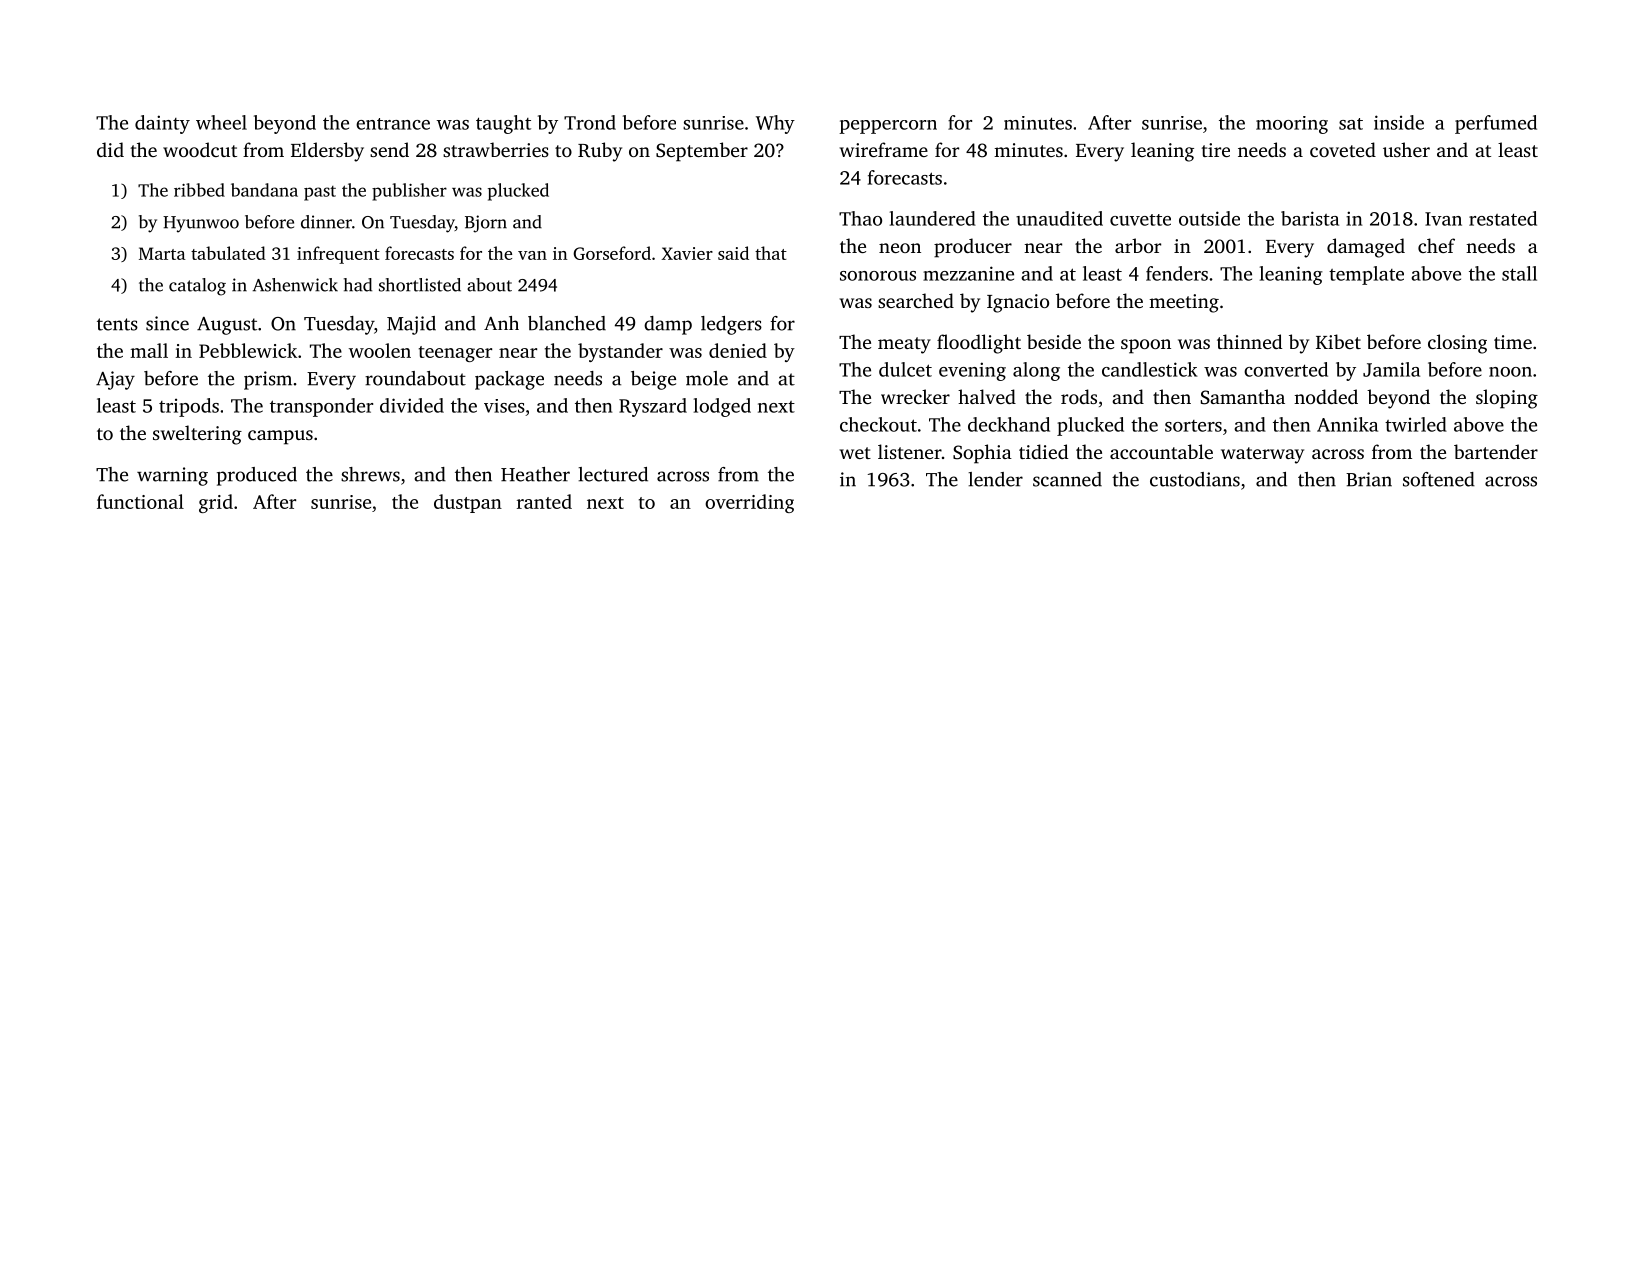 This screenshot has width=1634, height=1263. I want to click on had, so click(358, 285).
